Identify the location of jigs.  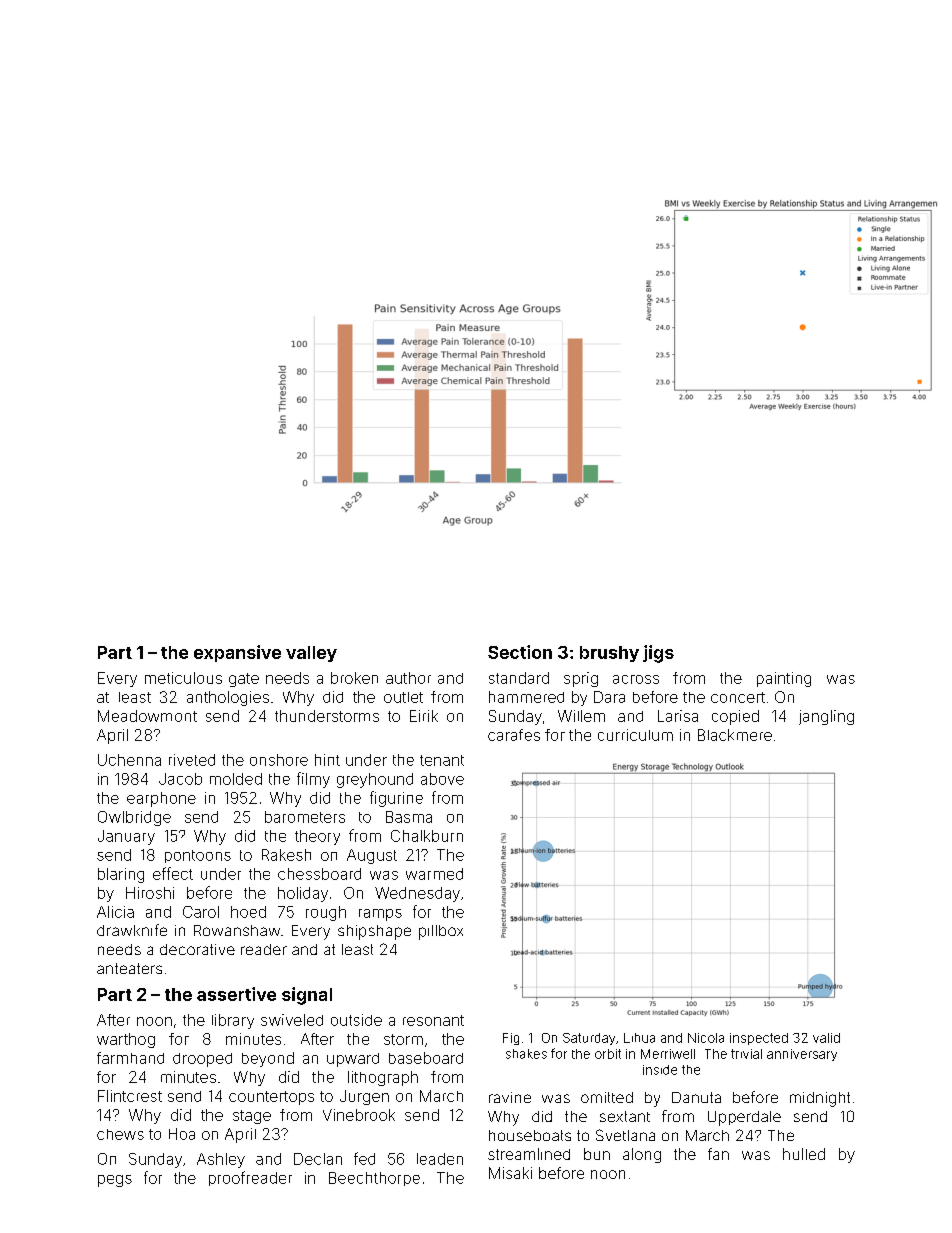
(658, 654).
